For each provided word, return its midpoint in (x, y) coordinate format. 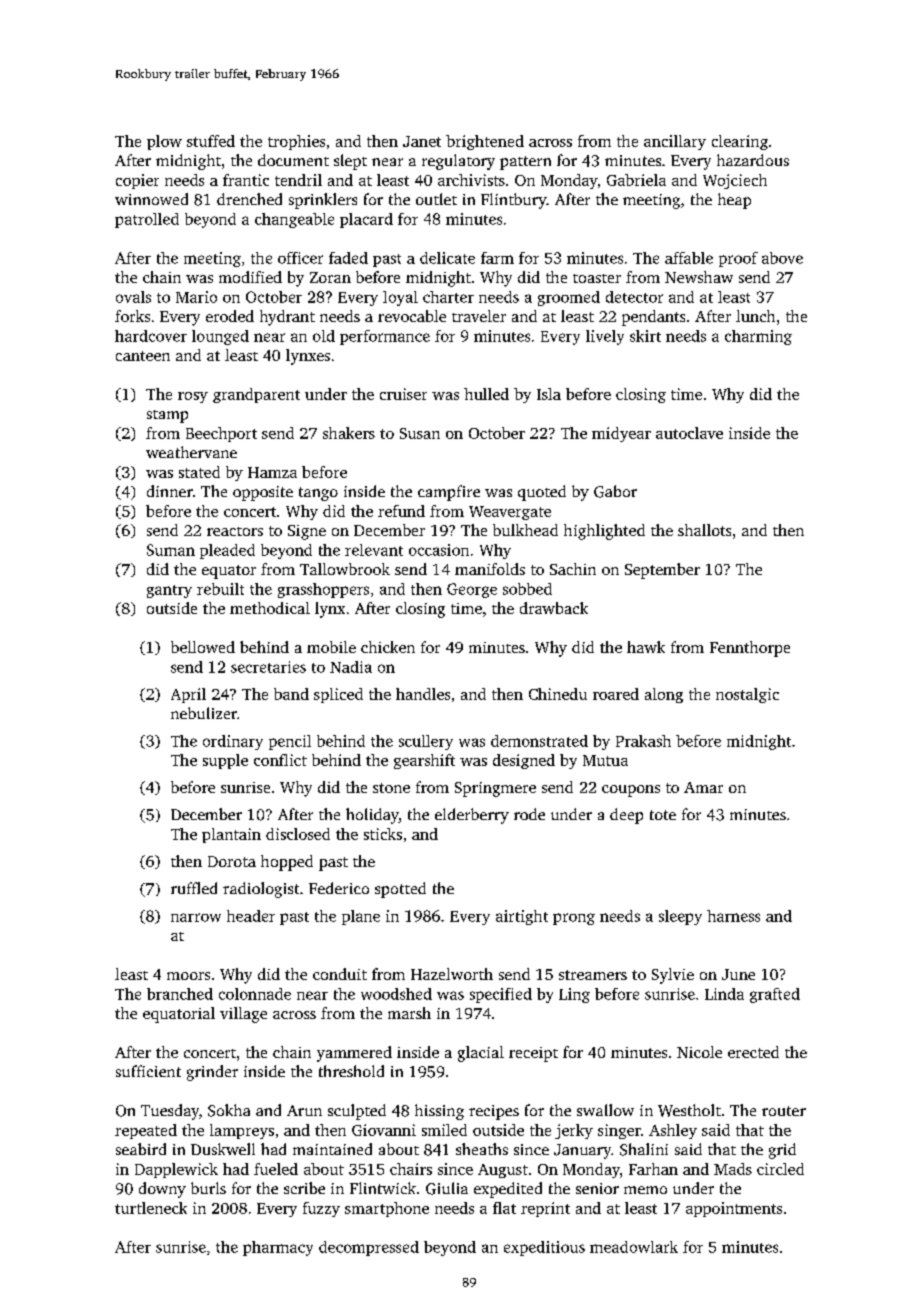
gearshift (424, 761)
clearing (740, 142)
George (472, 590)
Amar (703, 787)
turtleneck (151, 1208)
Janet (422, 141)
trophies (296, 142)
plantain (231, 835)
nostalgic (747, 695)
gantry (169, 591)
